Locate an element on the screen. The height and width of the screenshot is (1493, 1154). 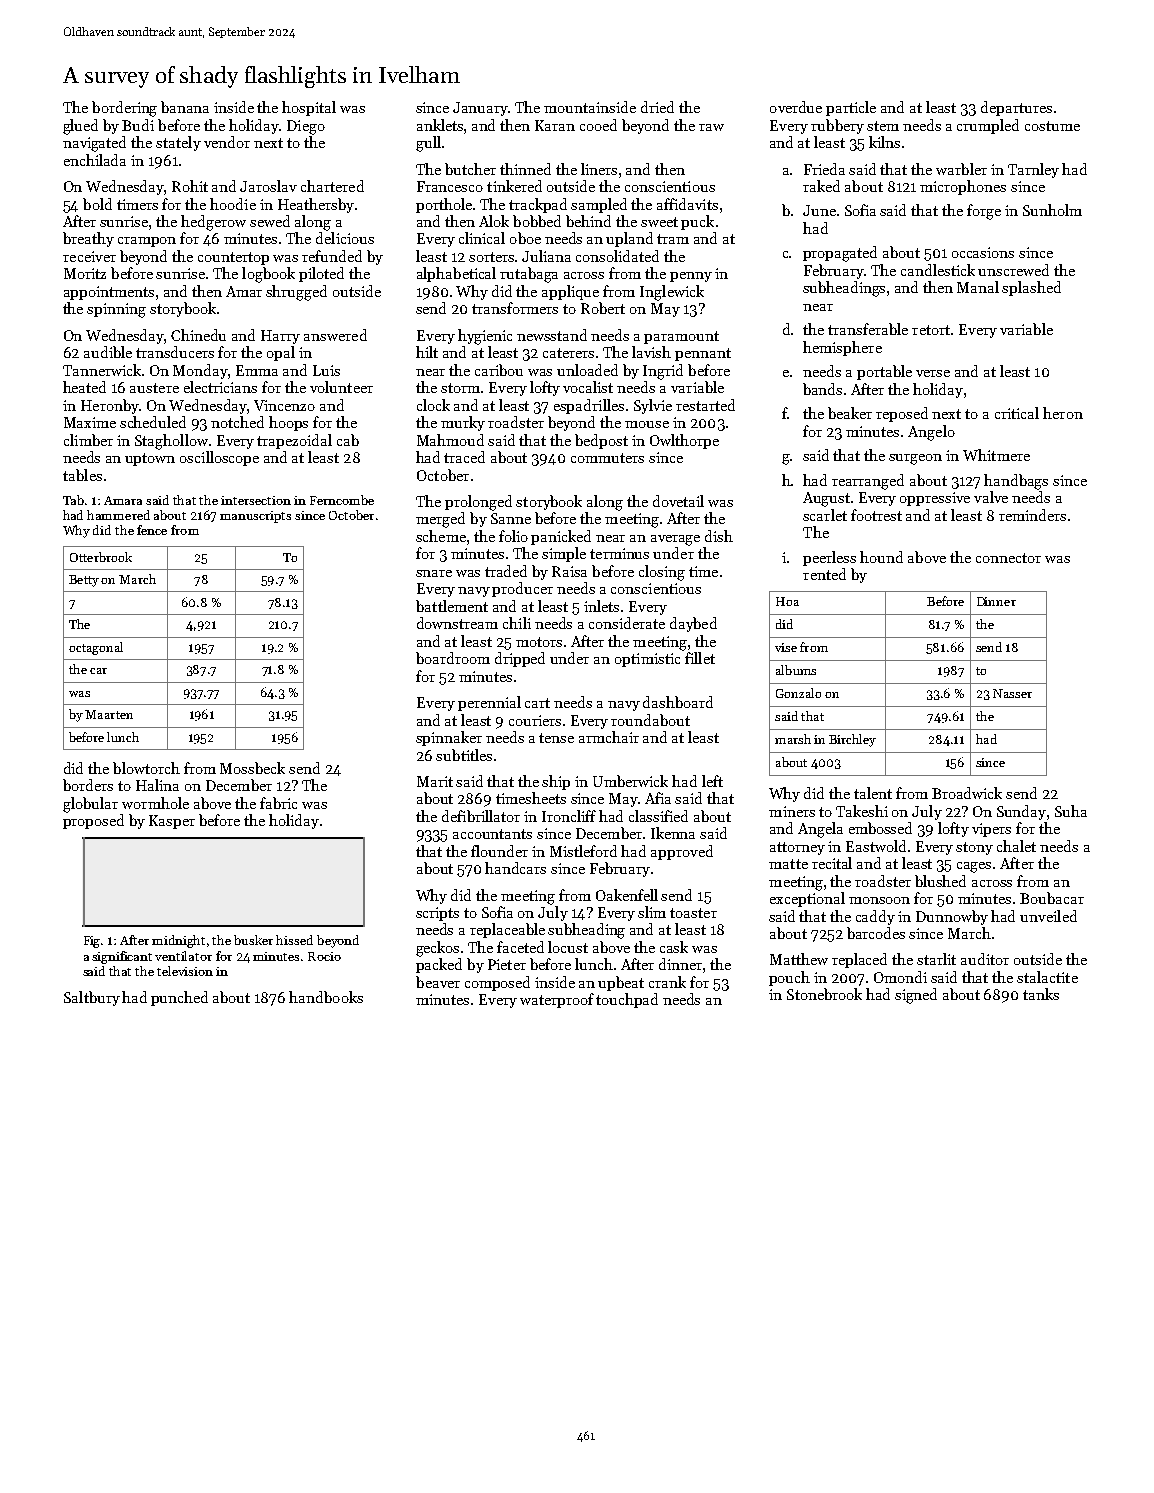
overdue is located at coordinates (796, 107).
